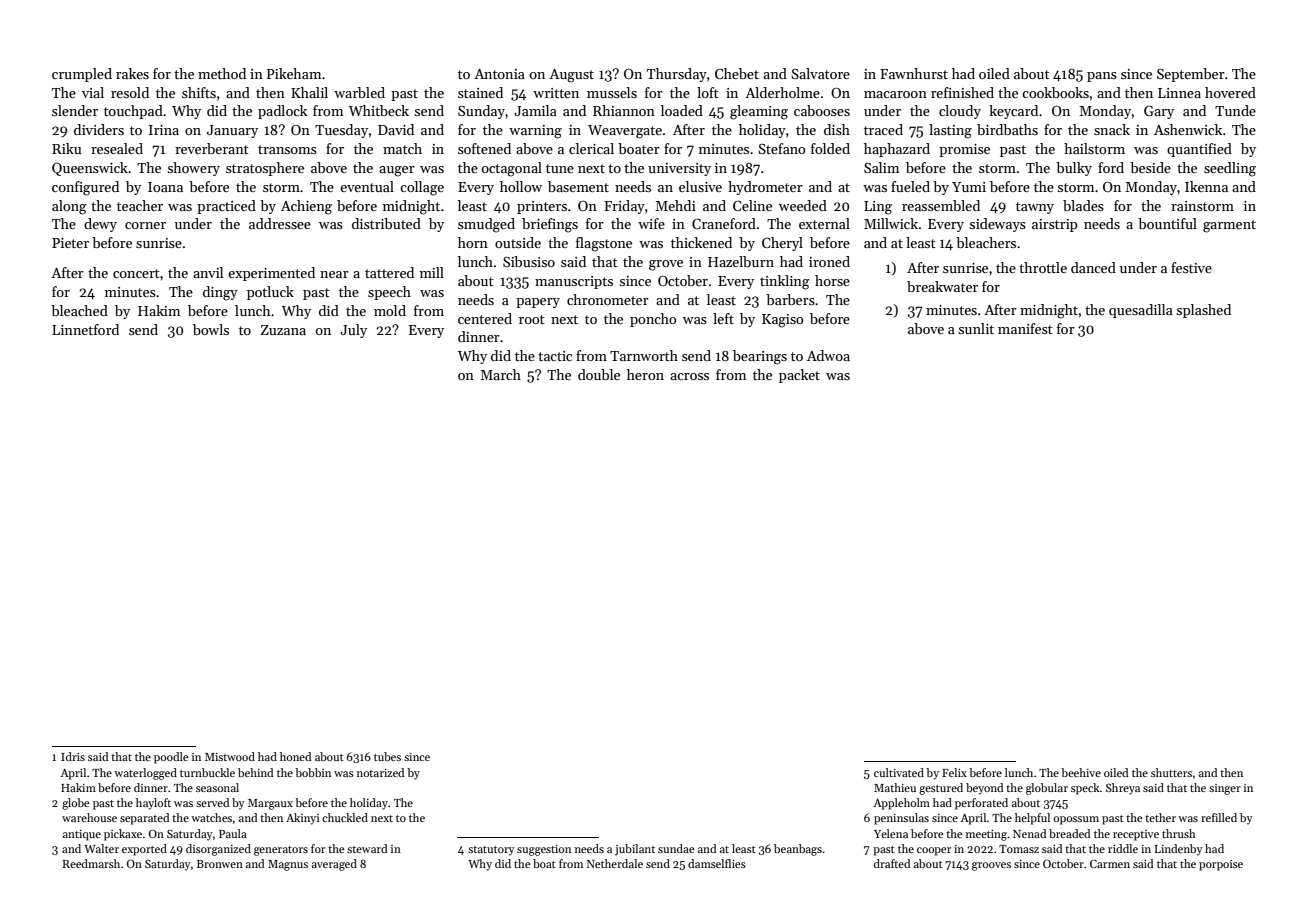 This image has width=1308, height=924. I want to click on Thursday, so click(677, 75).
